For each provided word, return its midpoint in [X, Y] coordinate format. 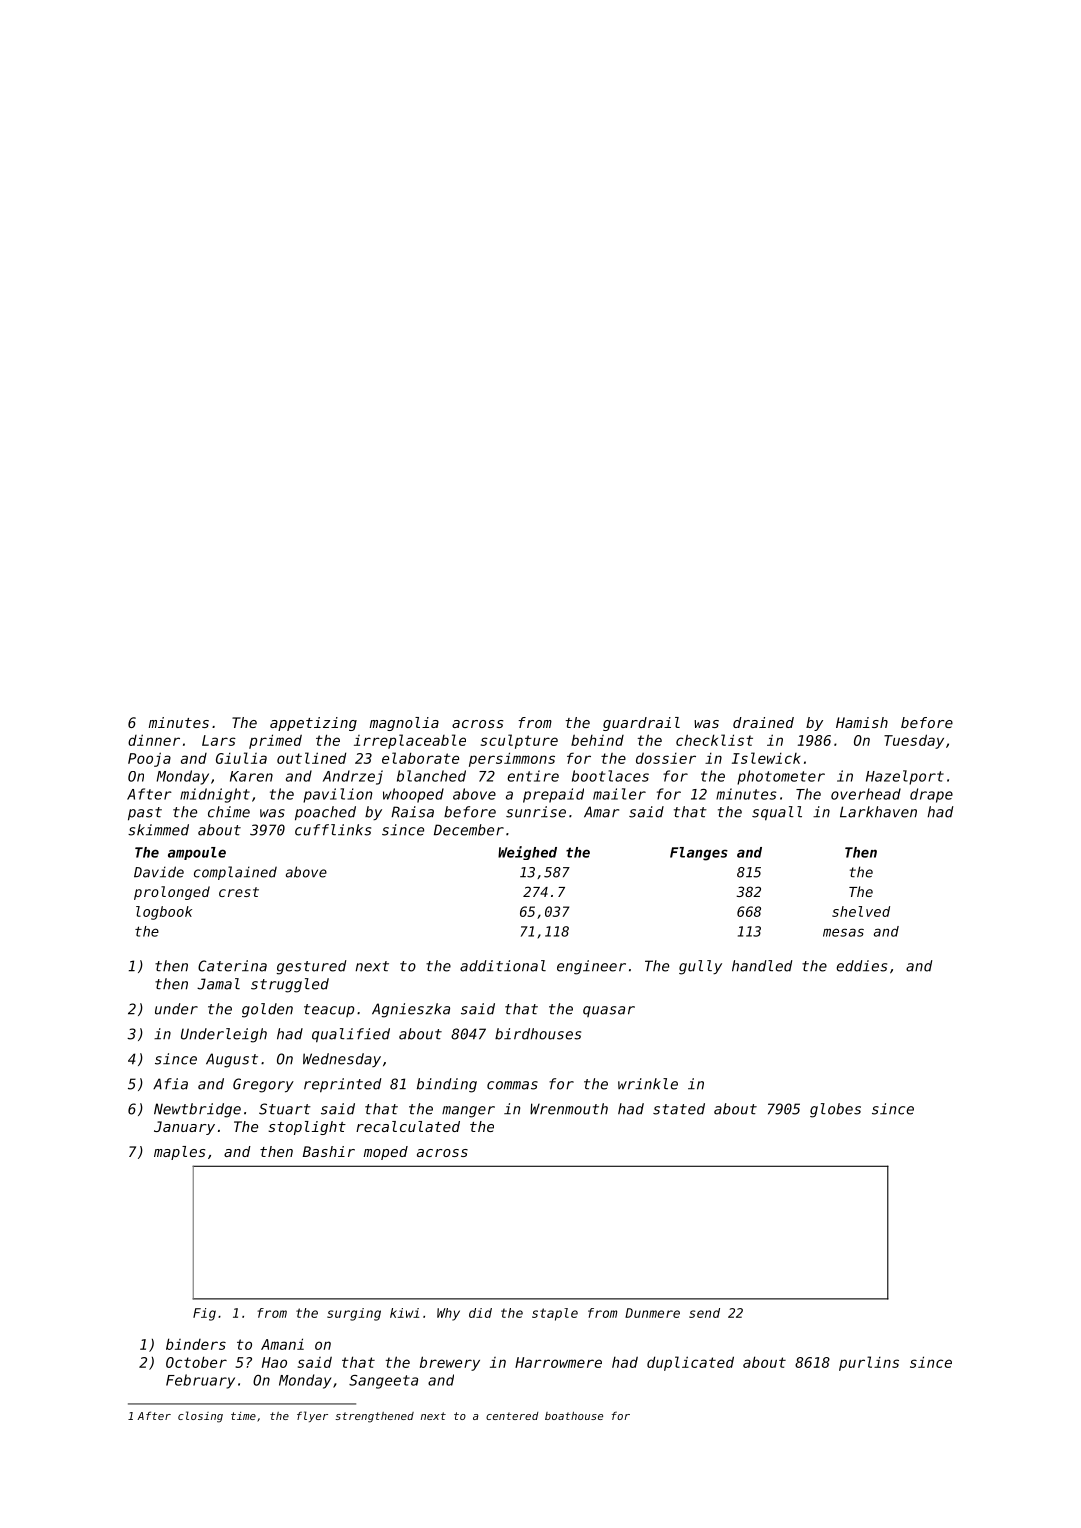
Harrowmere [558, 1362]
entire [533, 776]
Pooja [149, 759]
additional [503, 966]
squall [777, 813]
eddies [861, 966]
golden [267, 1010]
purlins [869, 1363]
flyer [312, 1416]
